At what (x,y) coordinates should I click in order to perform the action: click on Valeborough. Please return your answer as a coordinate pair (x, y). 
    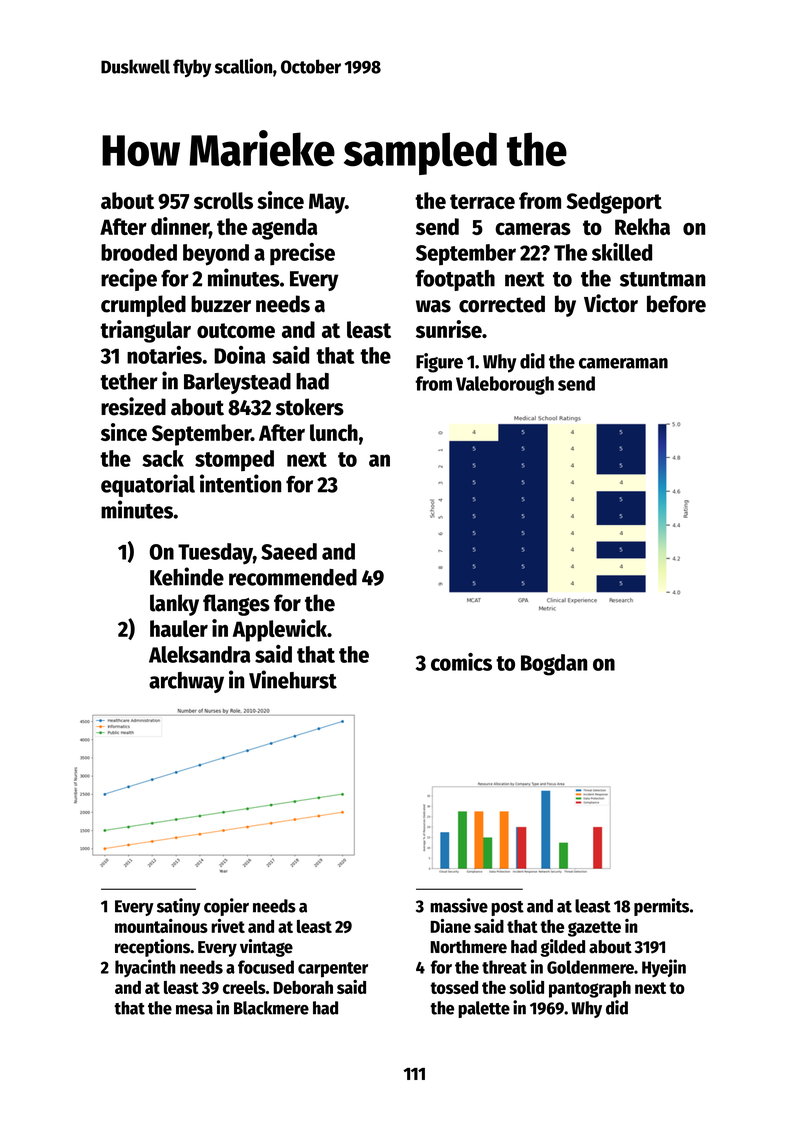
    Looking at the image, I should click on (505, 385).
